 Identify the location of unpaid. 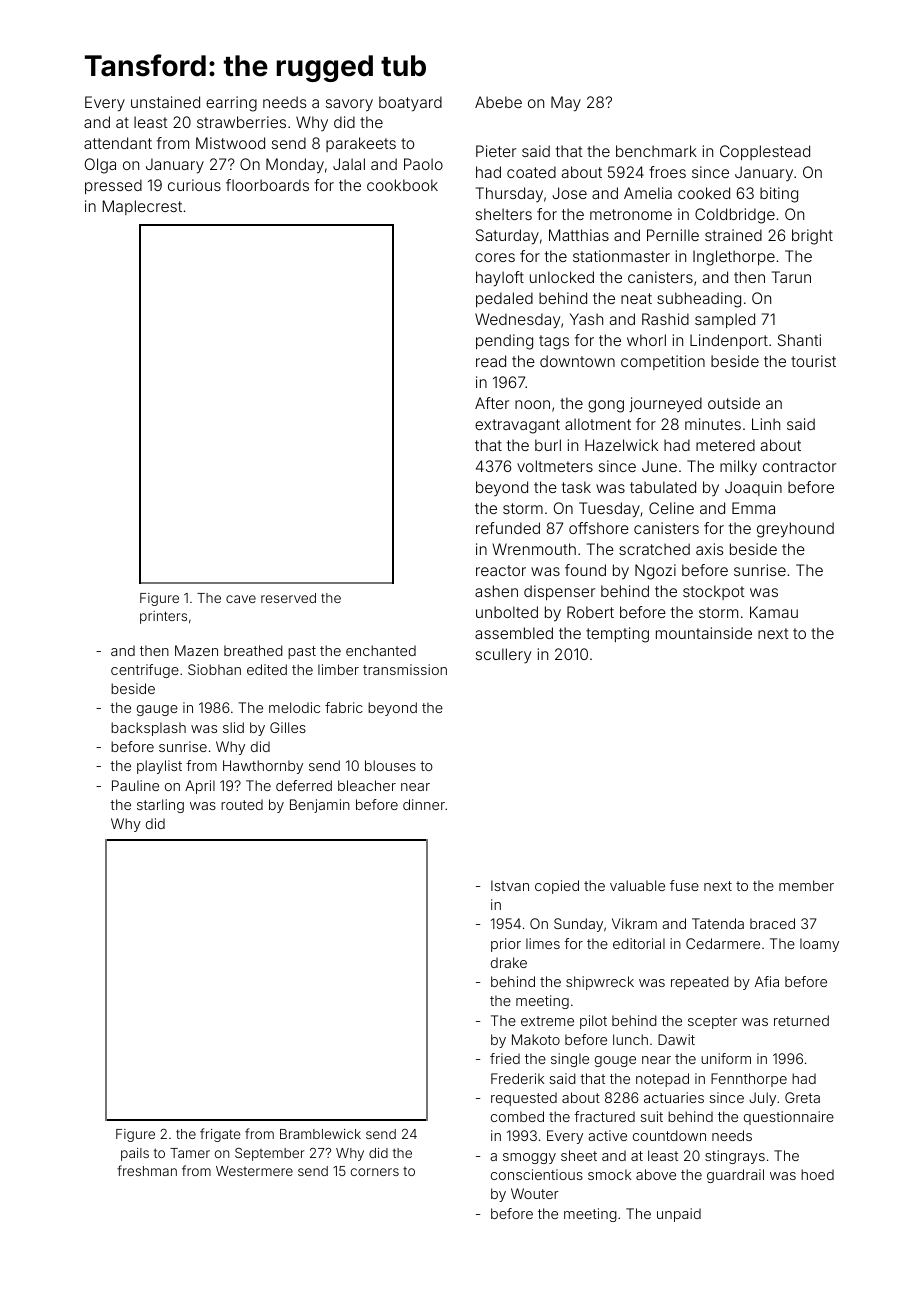
(679, 1215).
